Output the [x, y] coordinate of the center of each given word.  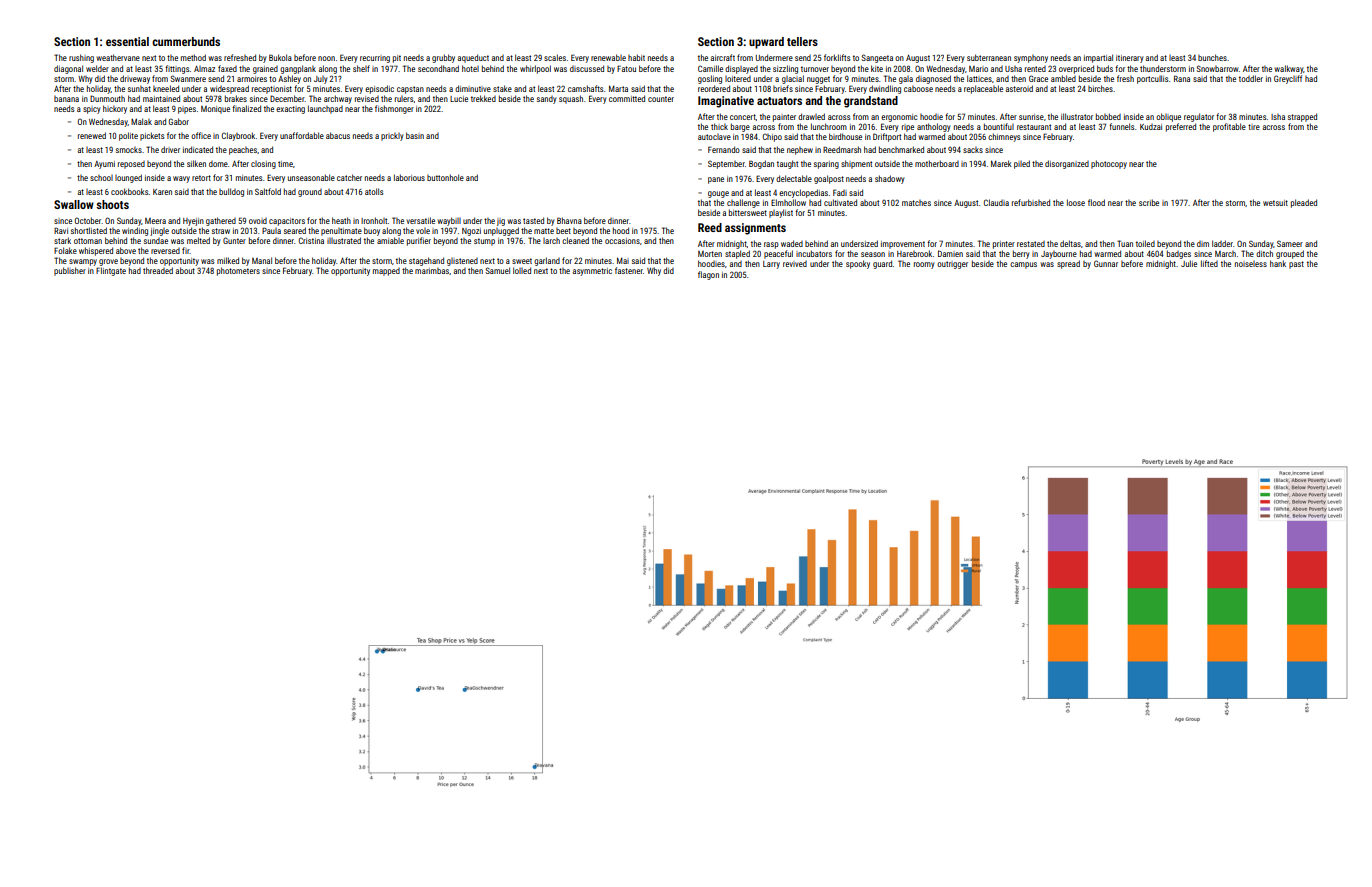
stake [502, 88]
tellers [802, 41]
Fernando [724, 149]
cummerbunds [186, 41]
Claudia [996, 202]
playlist [781, 213]
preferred [1181, 127]
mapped [386, 272]
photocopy [1109, 164]
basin [415, 135]
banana [66, 99]
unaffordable [302, 135]
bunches [1212, 57]
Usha [1013, 69]
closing [263, 165]
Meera [155, 221]
